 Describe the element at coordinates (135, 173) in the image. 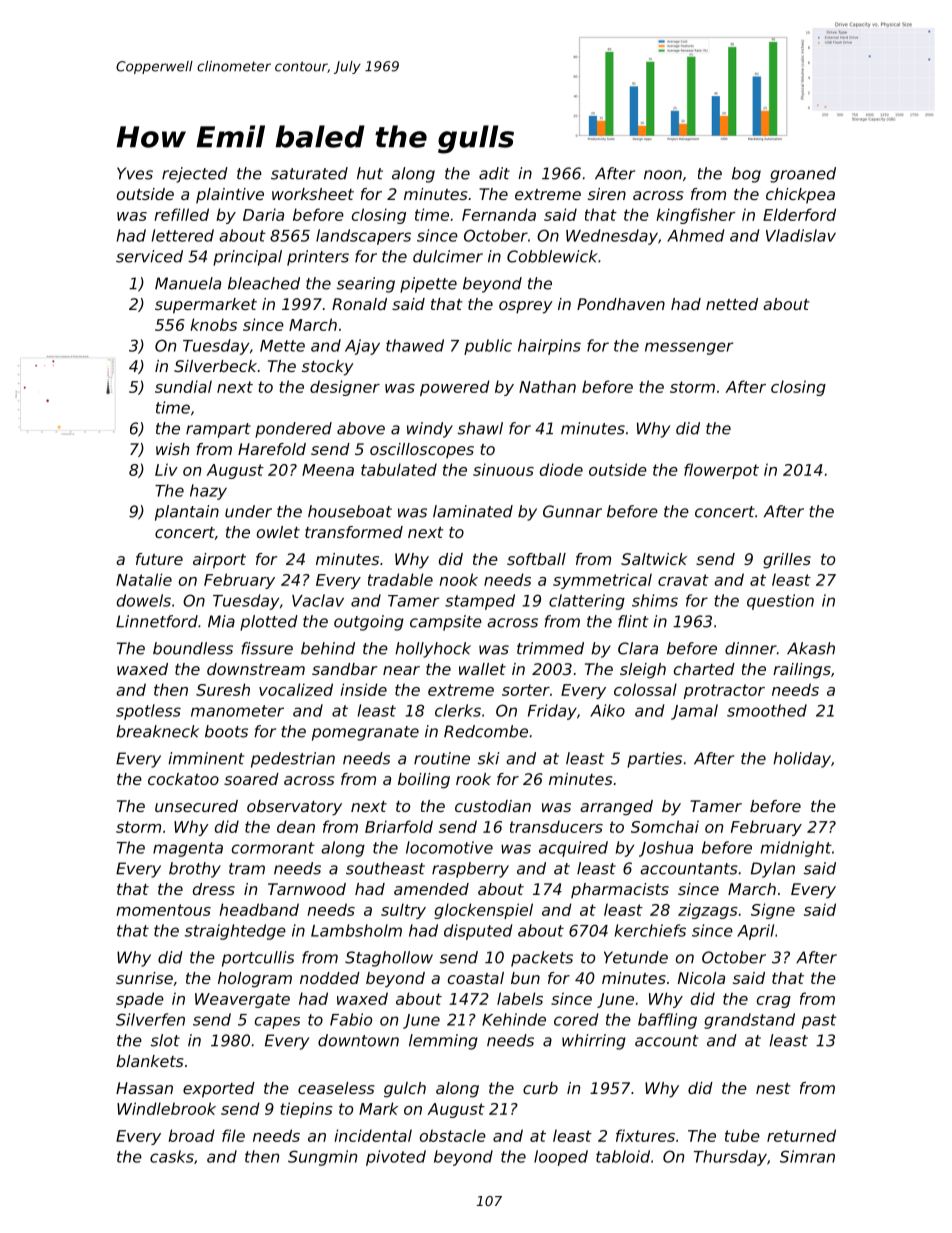

I see `Yves` at that location.
